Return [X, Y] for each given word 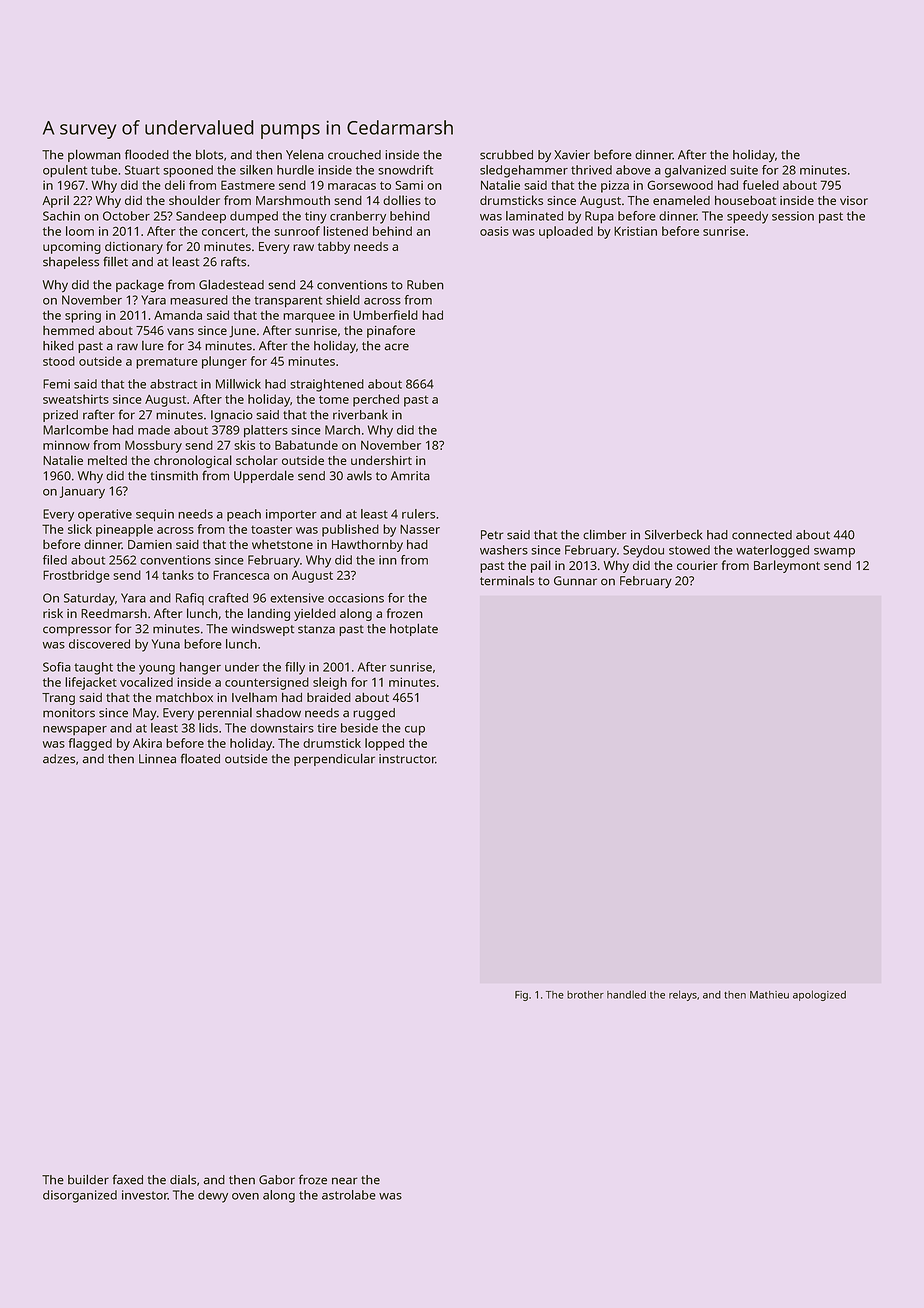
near [345, 1181]
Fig [521, 996]
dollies [402, 200]
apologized [819, 995]
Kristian [635, 231]
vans [180, 331]
